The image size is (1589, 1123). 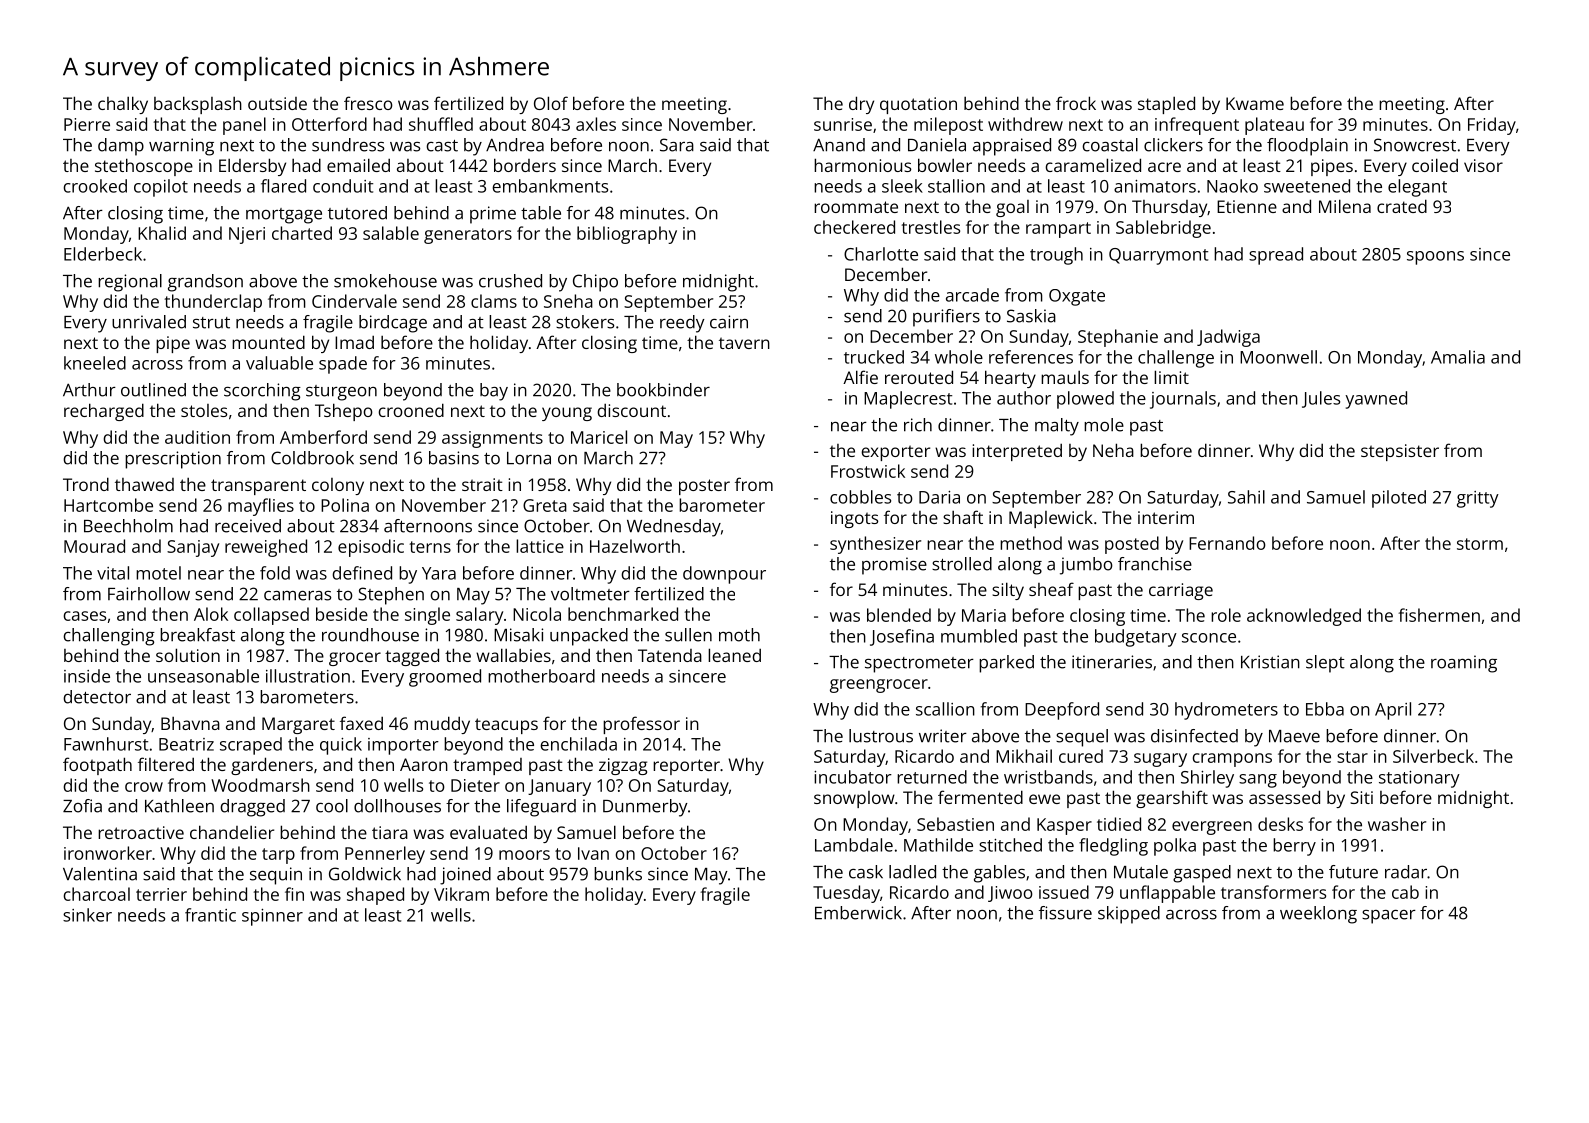 I want to click on Kwame, so click(x=1255, y=103).
